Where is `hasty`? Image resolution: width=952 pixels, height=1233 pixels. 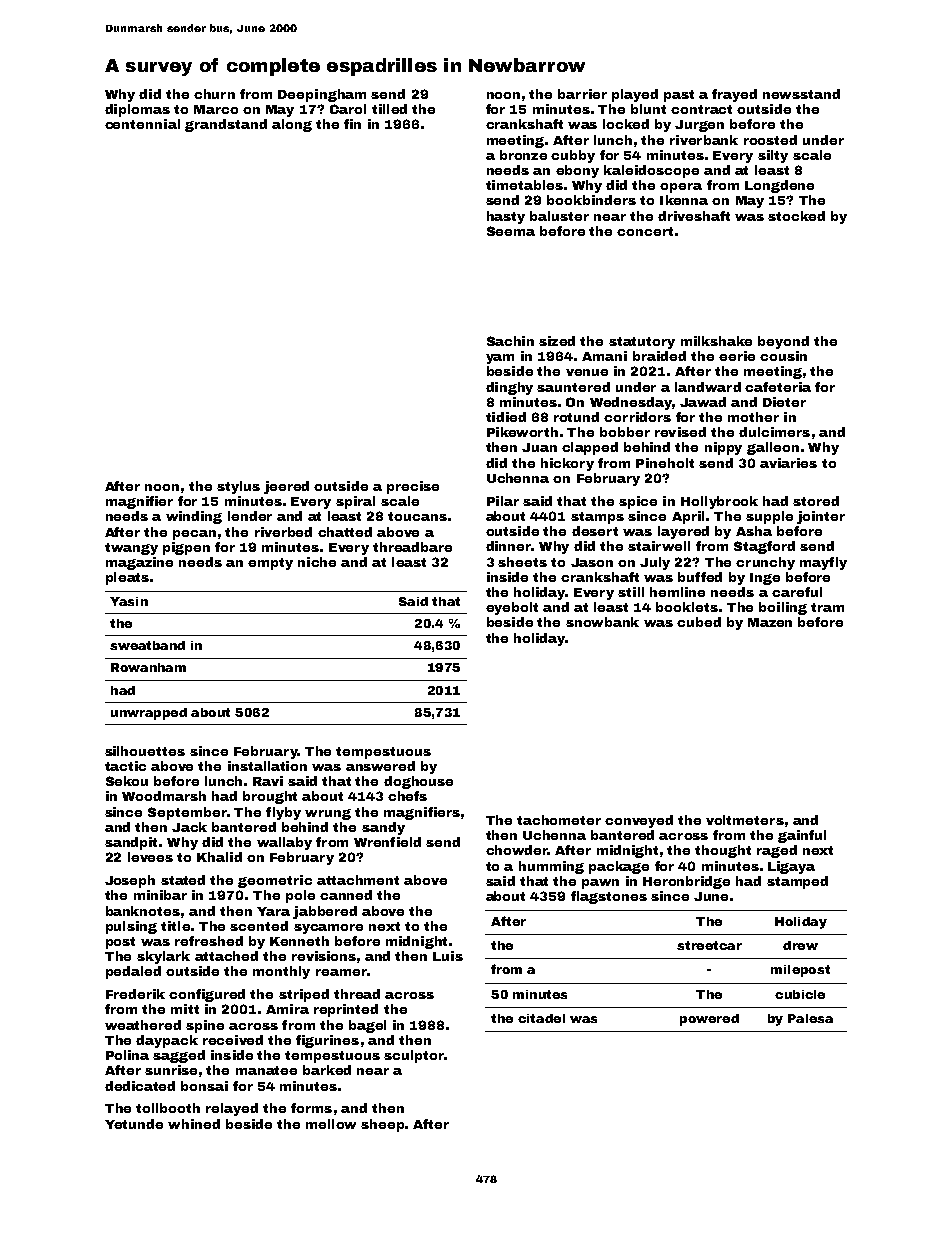
hasty is located at coordinates (506, 217).
